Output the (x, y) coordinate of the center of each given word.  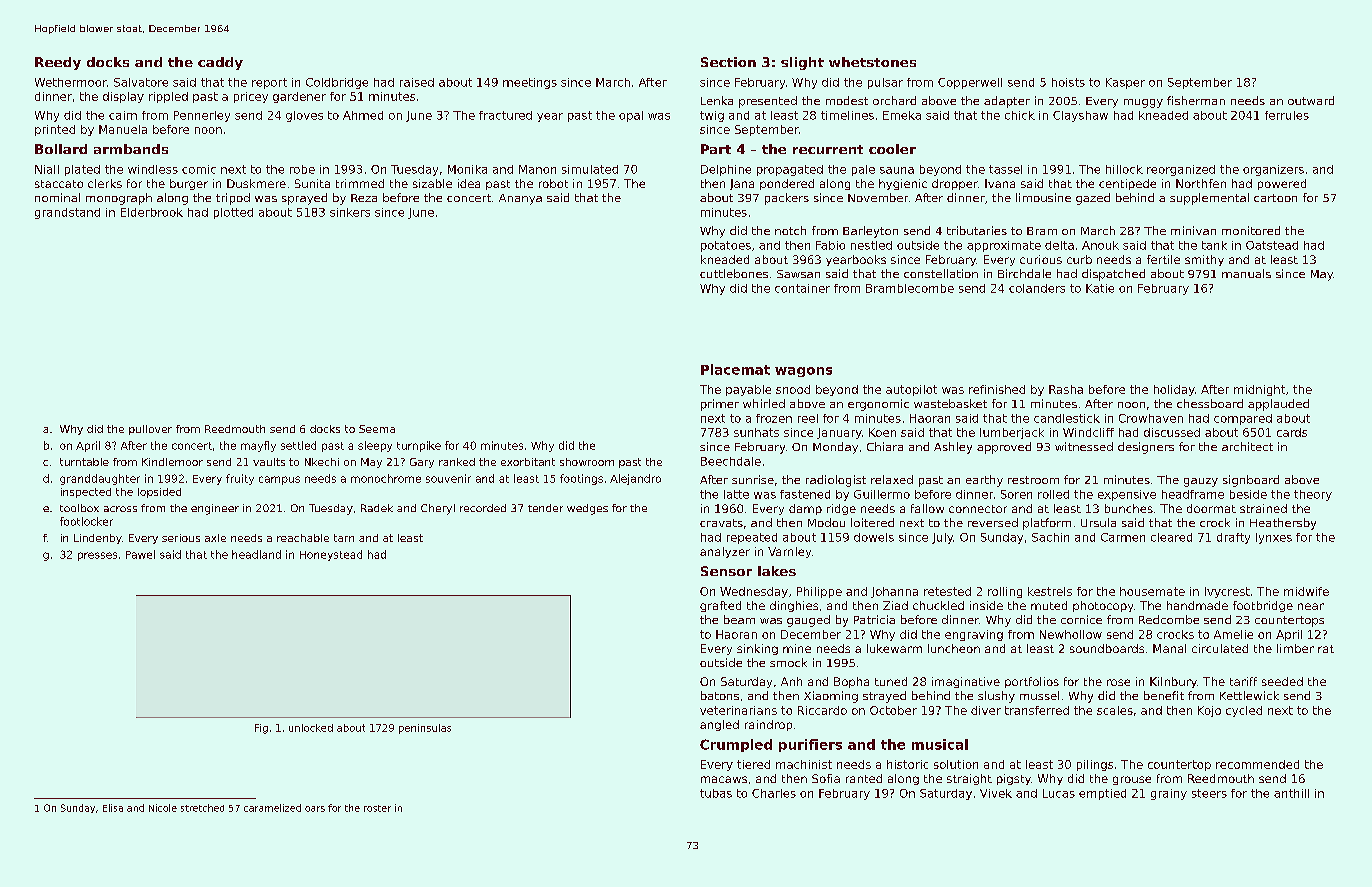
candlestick (1067, 418)
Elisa (113, 808)
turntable (84, 462)
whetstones (872, 62)
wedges (587, 509)
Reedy (58, 63)
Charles (774, 793)
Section (728, 62)
